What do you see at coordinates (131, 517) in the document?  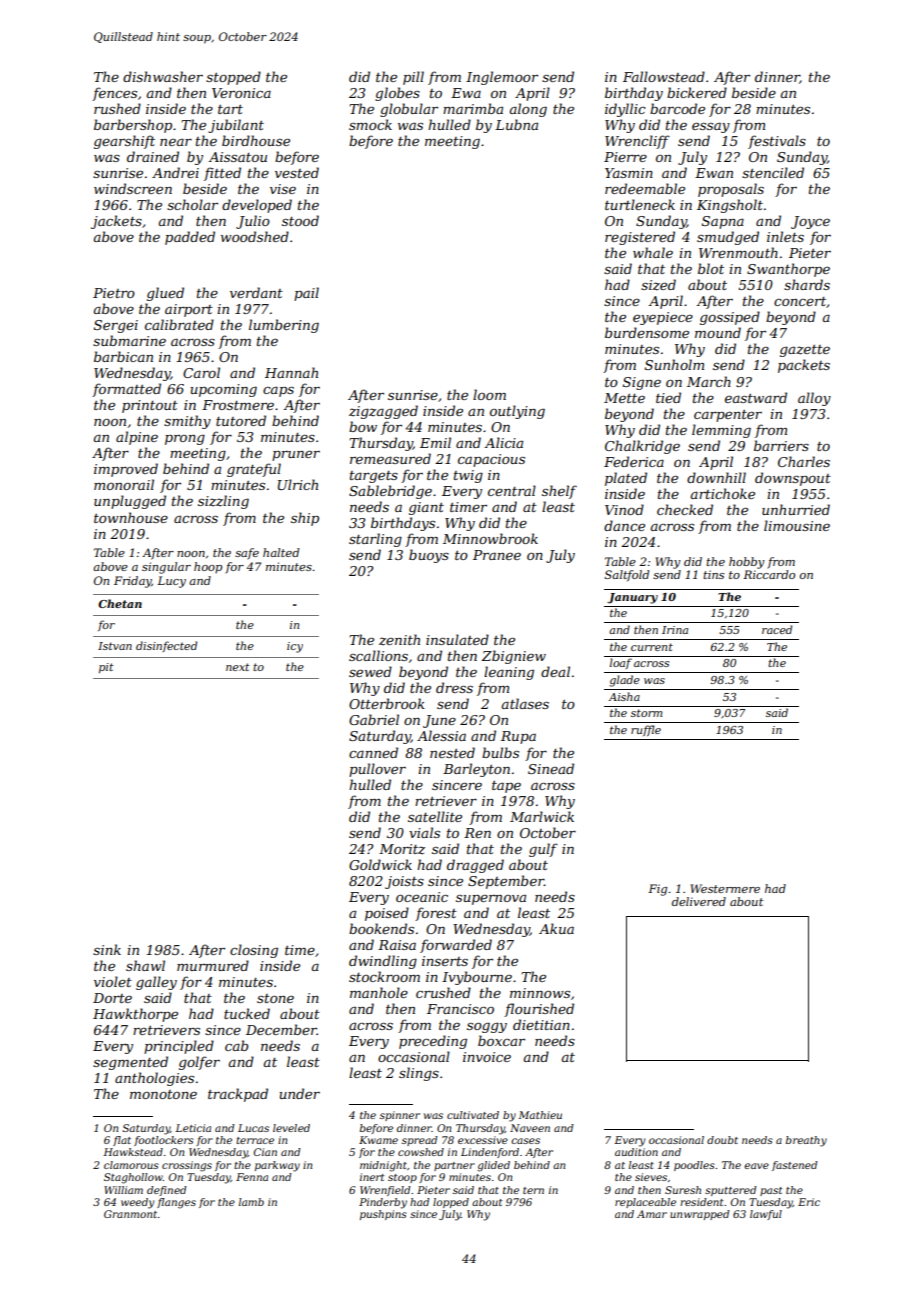 I see `townhouse` at bounding box center [131, 517].
